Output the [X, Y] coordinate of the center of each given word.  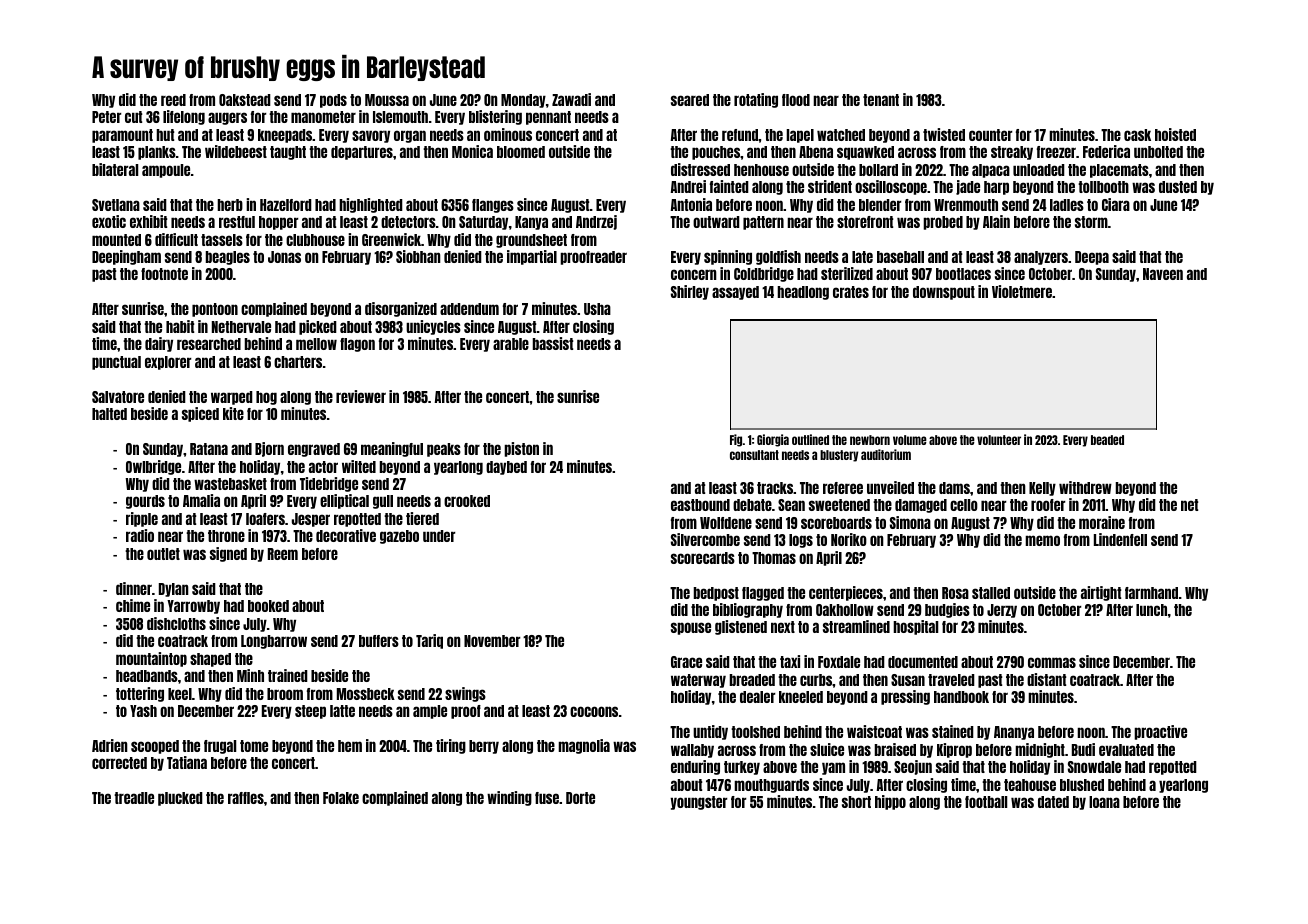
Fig [736, 440]
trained [288, 675]
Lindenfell [1120, 539]
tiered [422, 518]
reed [173, 100]
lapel [800, 136]
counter [991, 135]
